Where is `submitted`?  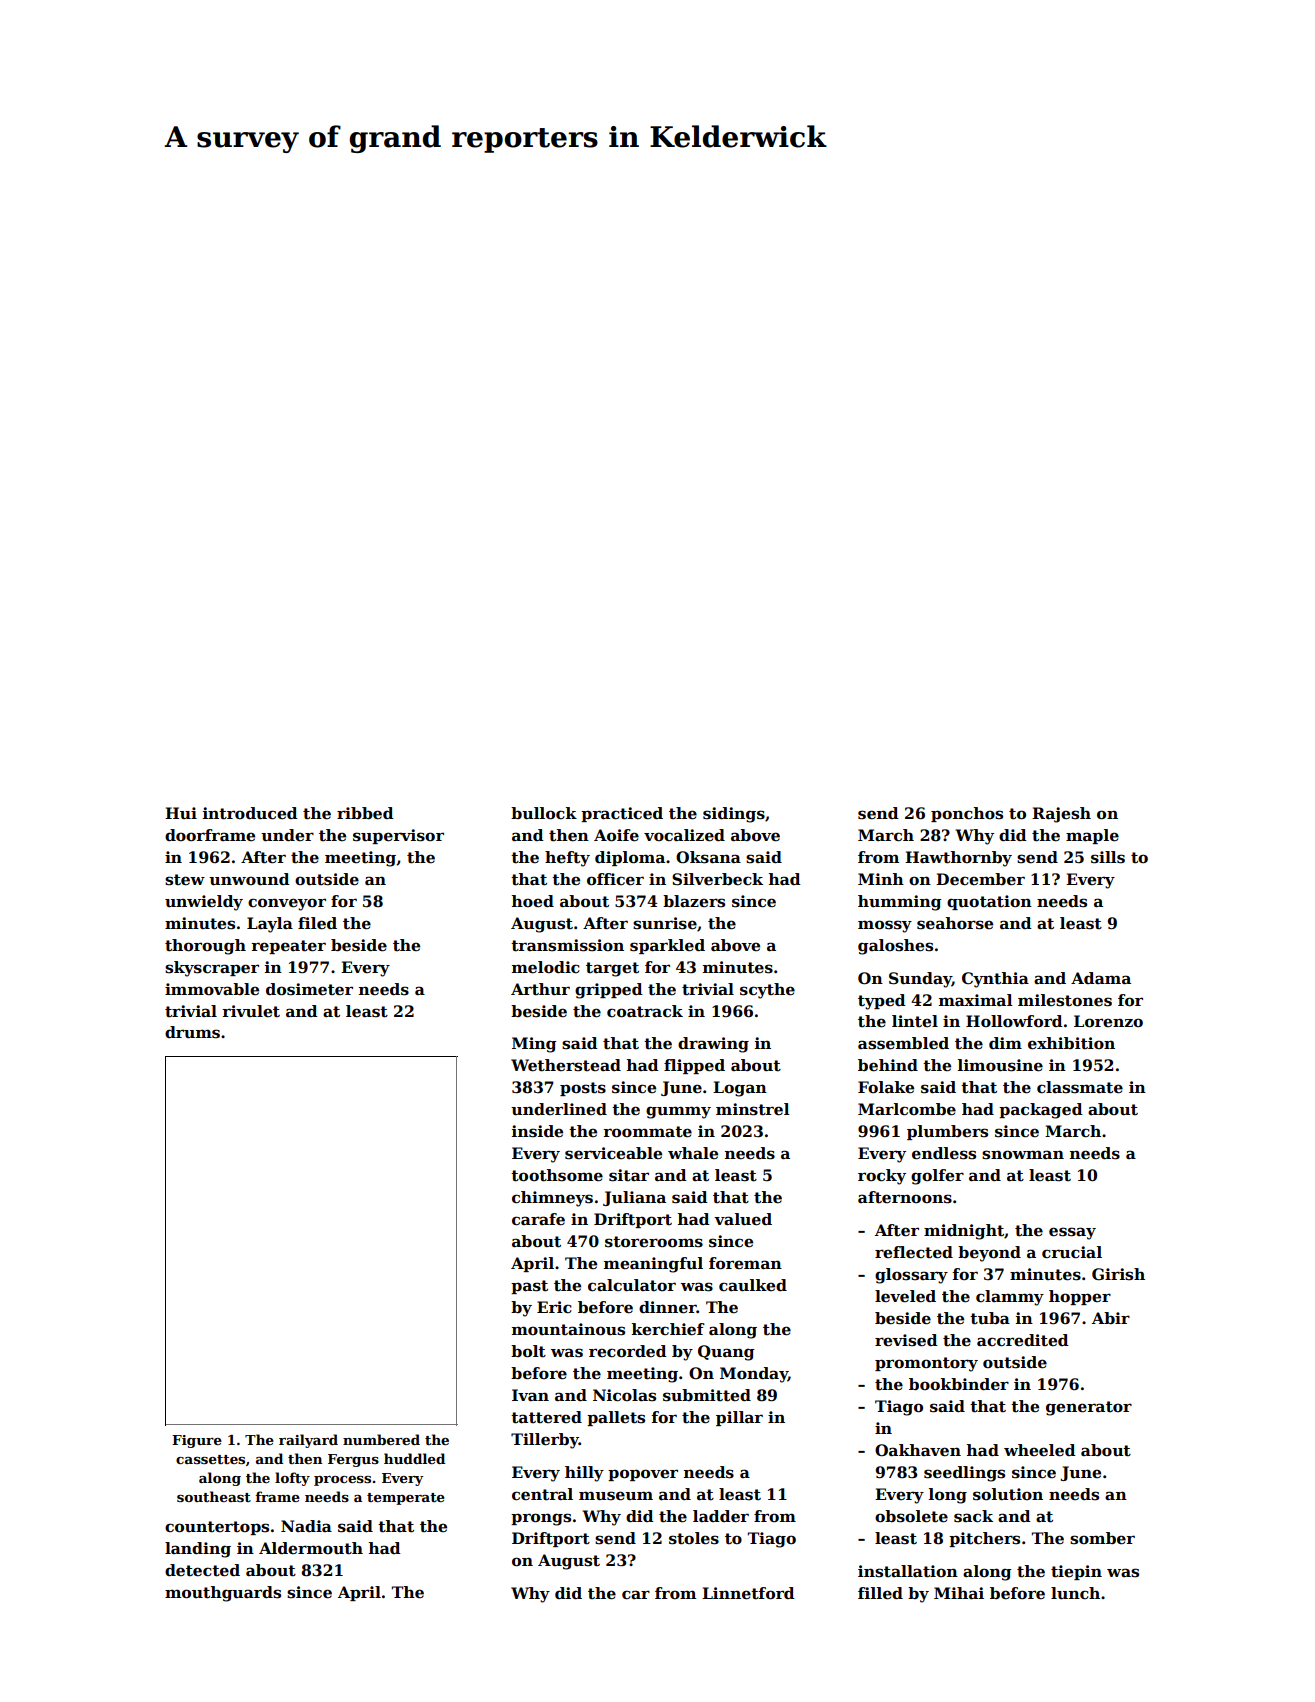 submitted is located at coordinates (707, 1395).
